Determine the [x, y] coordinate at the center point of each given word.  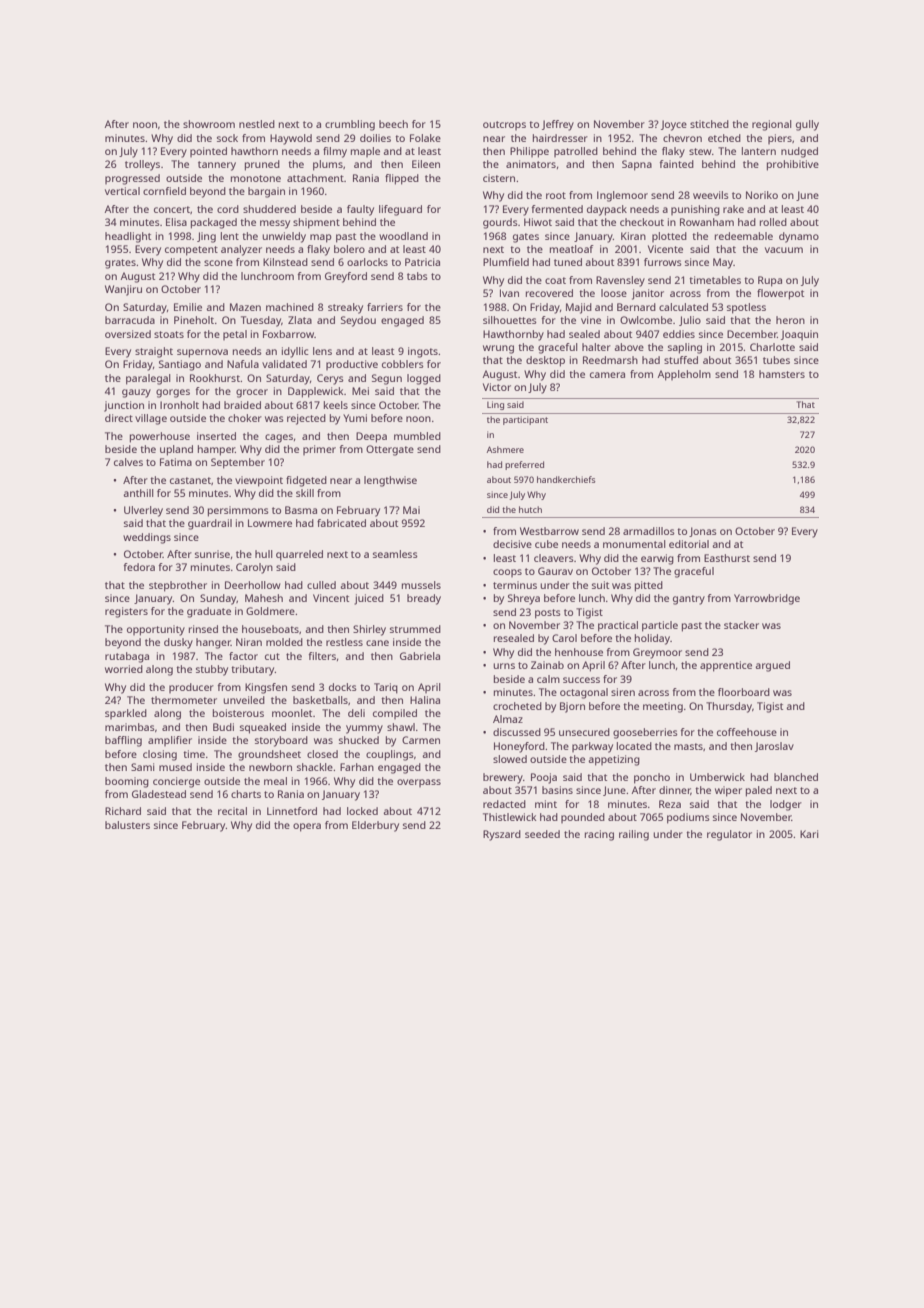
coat [555, 280]
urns [504, 666]
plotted [669, 237]
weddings [147, 538]
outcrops [504, 125]
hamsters [782, 374]
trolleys [142, 165]
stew [700, 151]
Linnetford [292, 811]
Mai [411, 510]
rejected [306, 419]
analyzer [241, 250]
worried [124, 669]
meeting [663, 707]
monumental [634, 544]
